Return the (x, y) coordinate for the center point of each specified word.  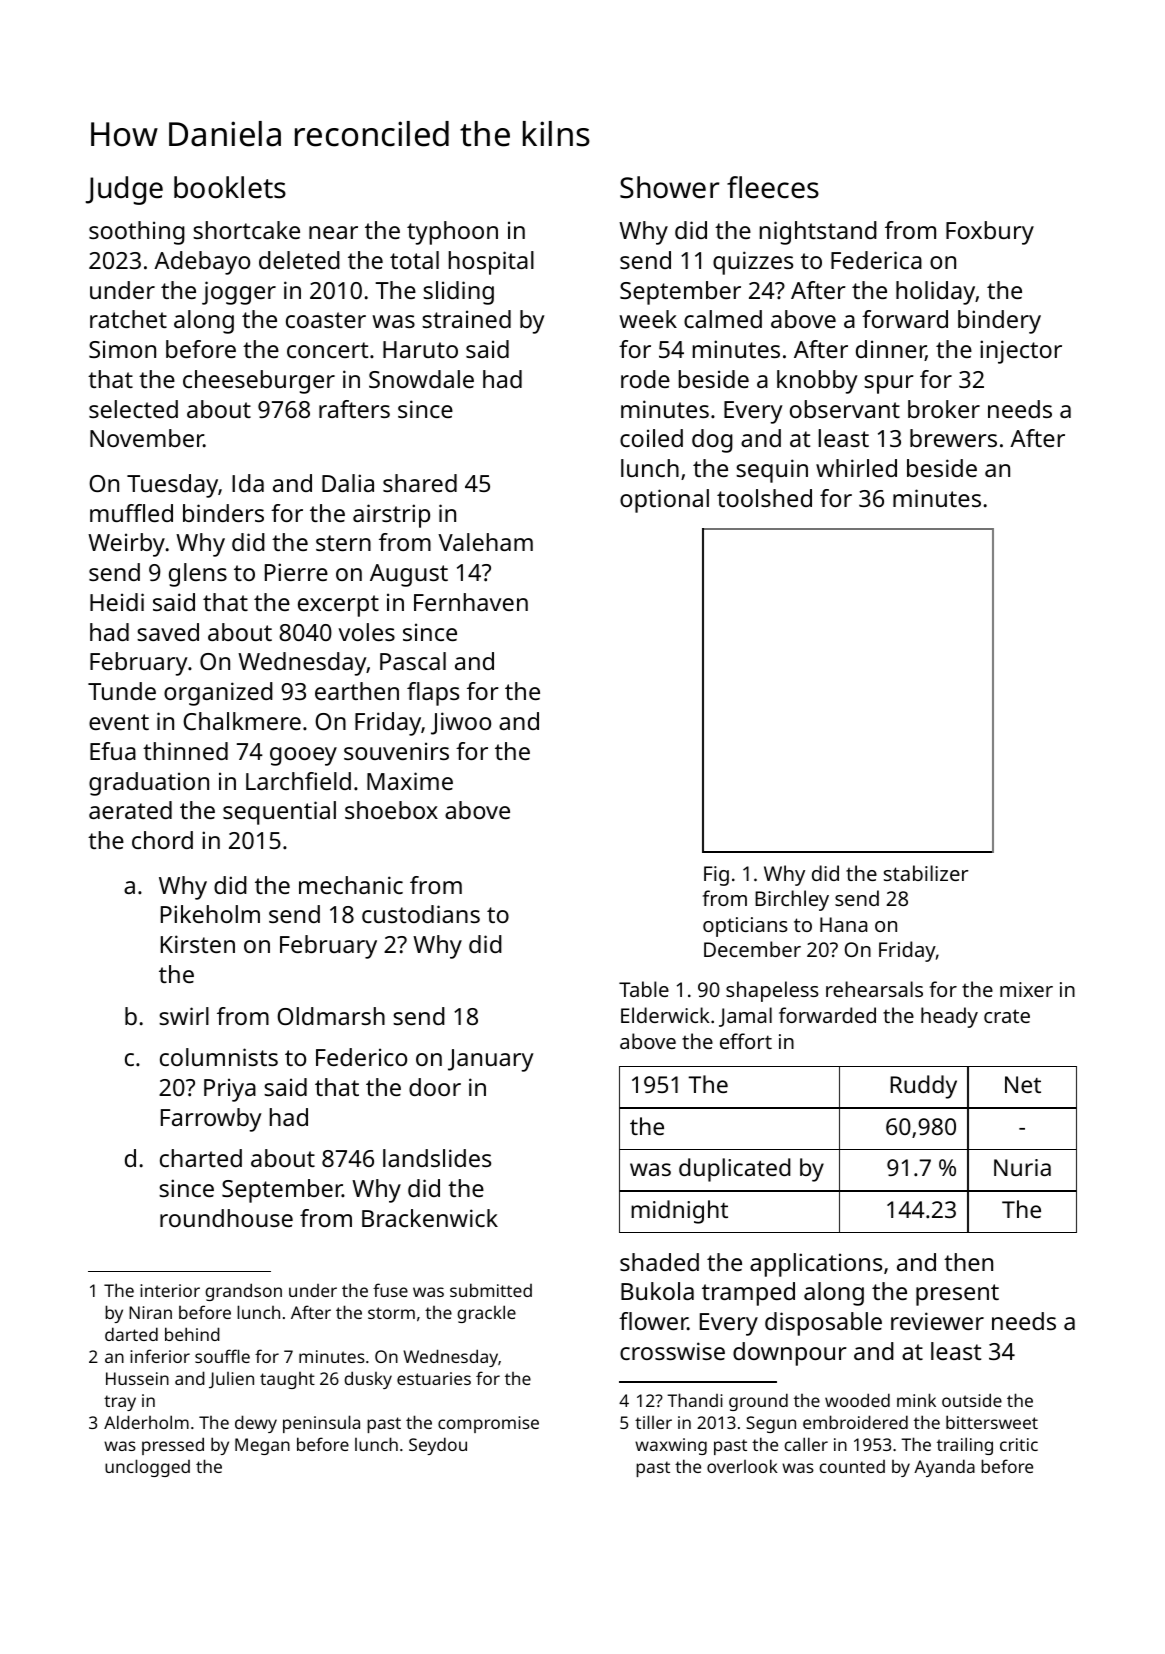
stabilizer (926, 873)
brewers (953, 438)
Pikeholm (210, 914)
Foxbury (990, 233)
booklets (230, 187)
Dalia (348, 483)
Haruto (420, 349)
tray (120, 1403)
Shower (669, 187)
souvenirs (396, 751)
